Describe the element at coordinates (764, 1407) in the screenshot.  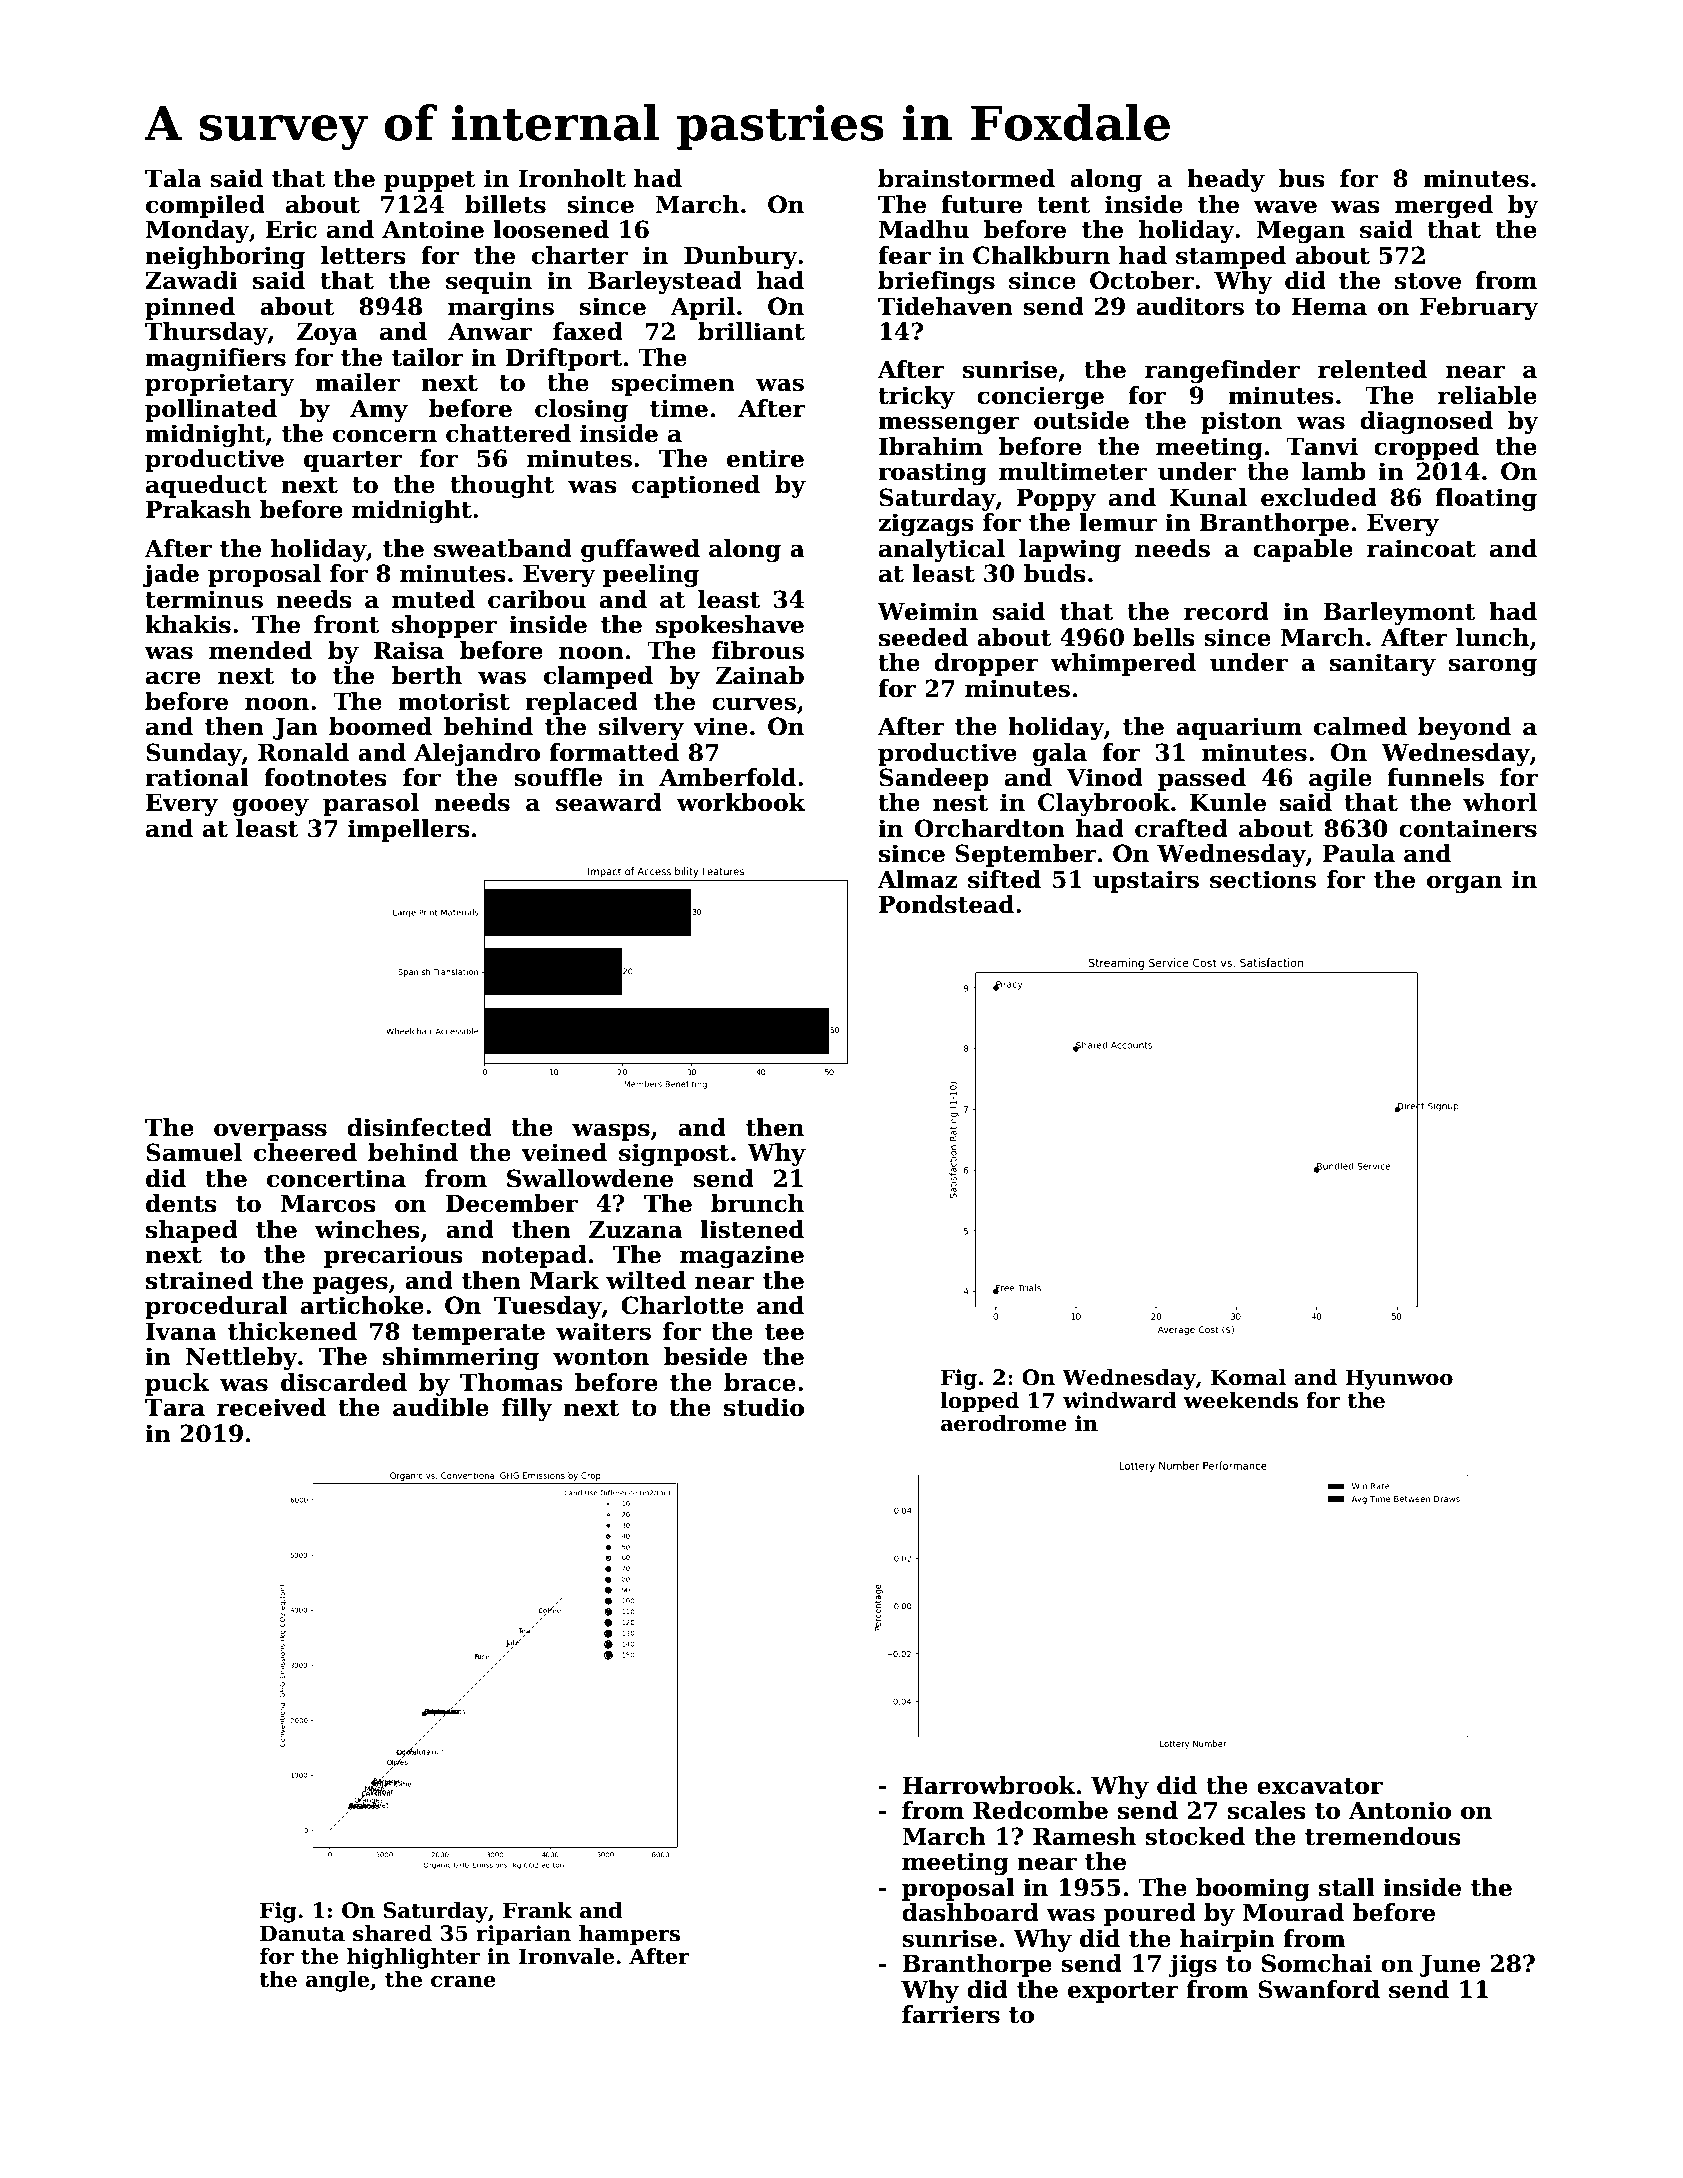
I see `studio` at that location.
